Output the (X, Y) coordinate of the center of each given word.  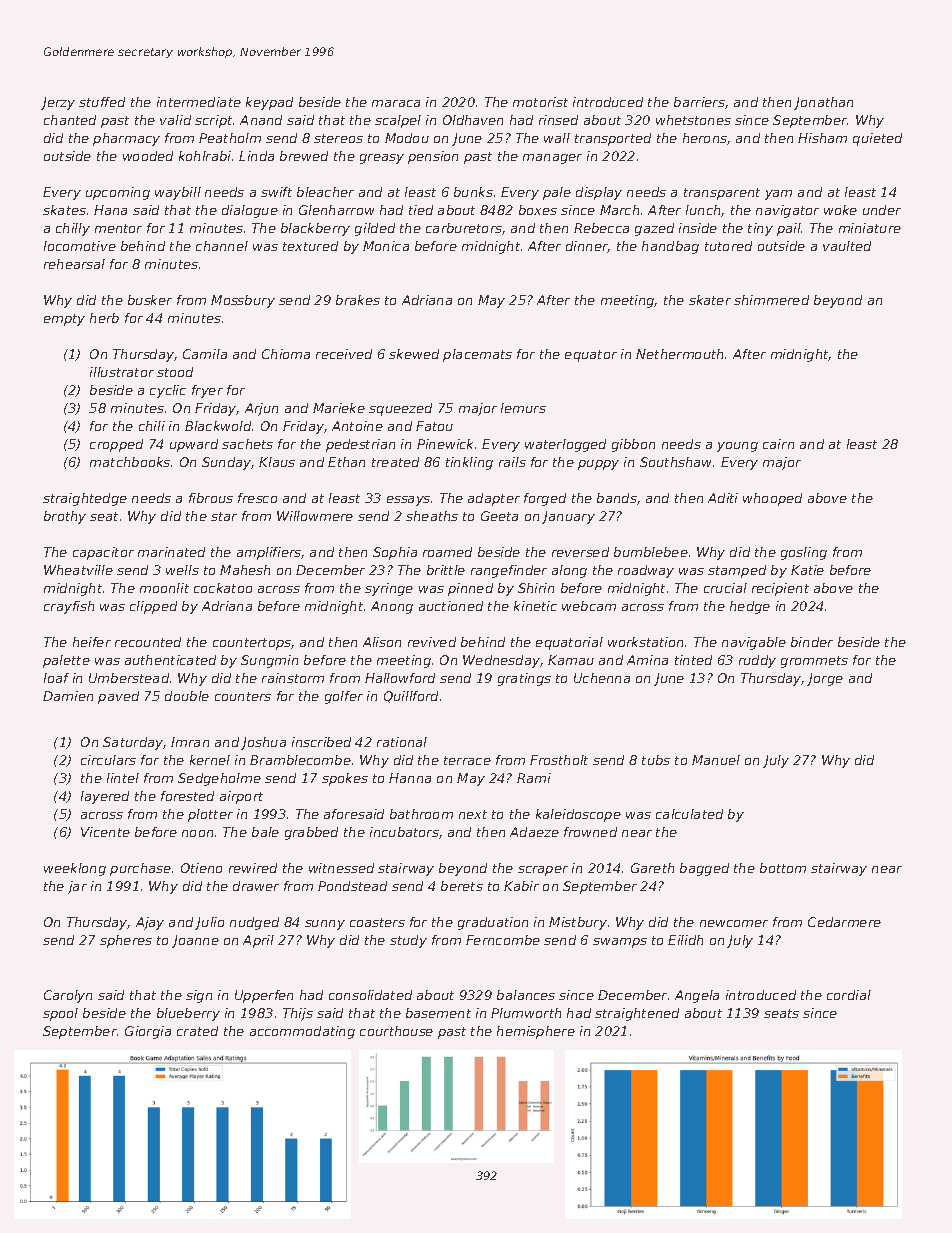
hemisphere (536, 1032)
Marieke (339, 408)
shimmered (771, 300)
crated (197, 1031)
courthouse (396, 1031)
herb (104, 318)
